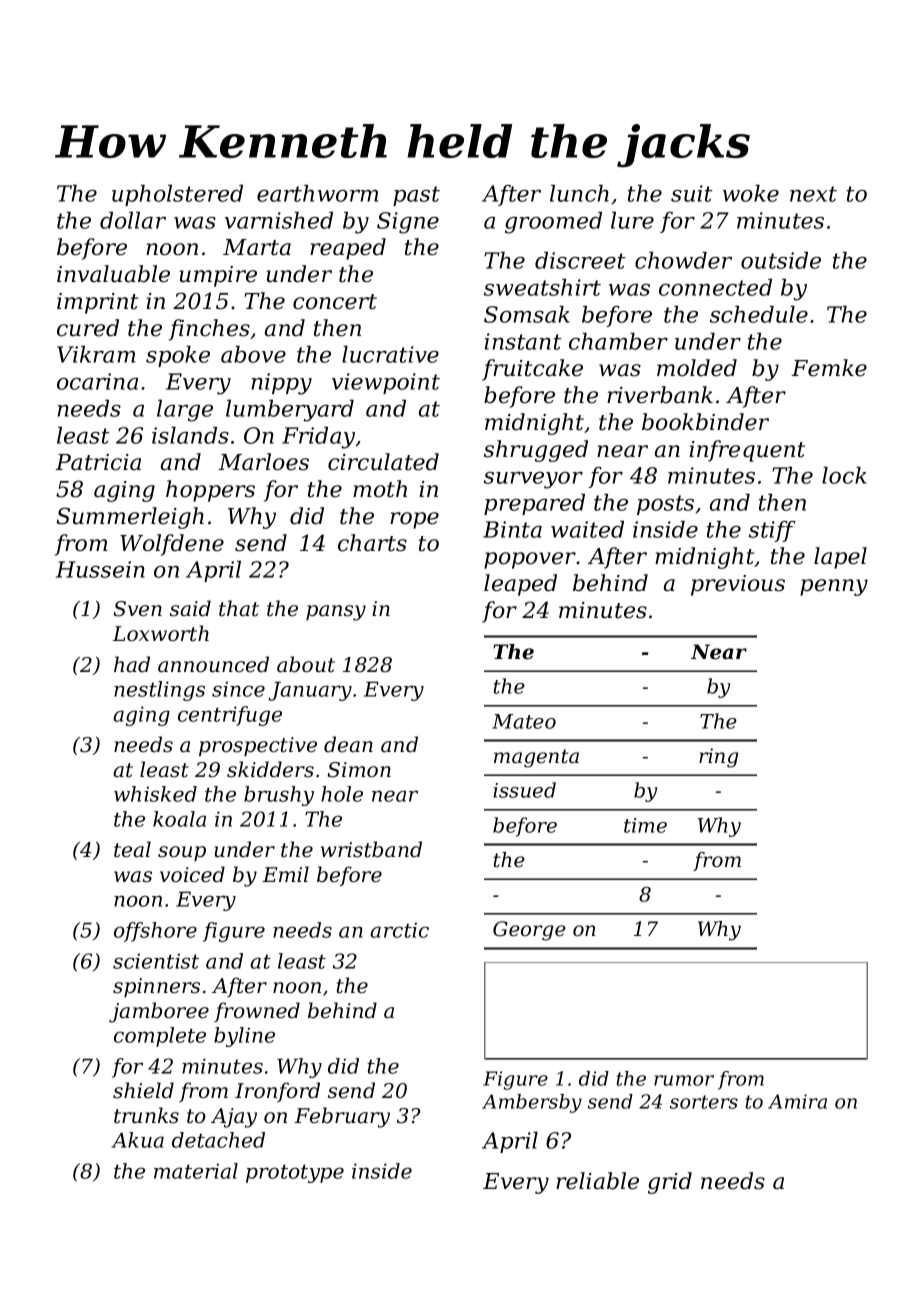 The image size is (924, 1311). Describe the element at coordinates (196, 1171) in the screenshot. I see `material` at that location.
